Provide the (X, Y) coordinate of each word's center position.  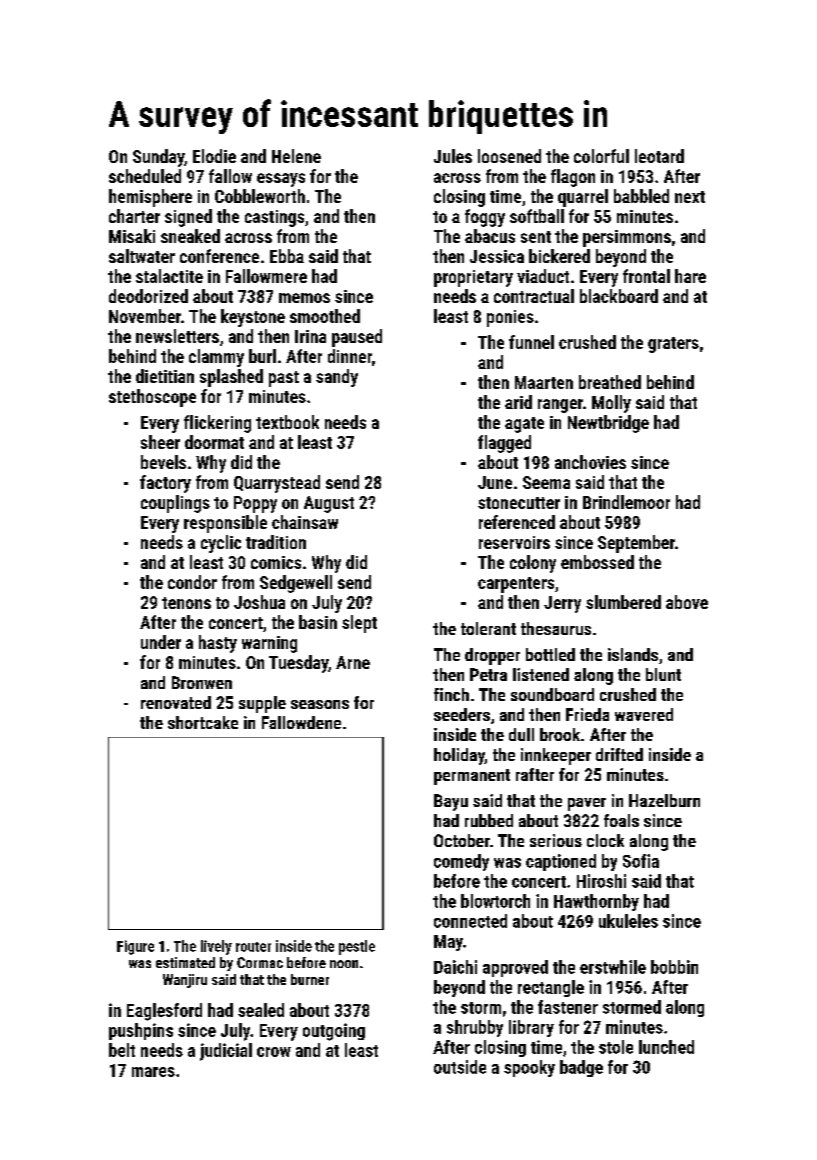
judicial (226, 1052)
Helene (296, 156)
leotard (659, 156)
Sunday (158, 158)
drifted (619, 754)
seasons (320, 704)
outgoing (334, 1032)
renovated (176, 702)
